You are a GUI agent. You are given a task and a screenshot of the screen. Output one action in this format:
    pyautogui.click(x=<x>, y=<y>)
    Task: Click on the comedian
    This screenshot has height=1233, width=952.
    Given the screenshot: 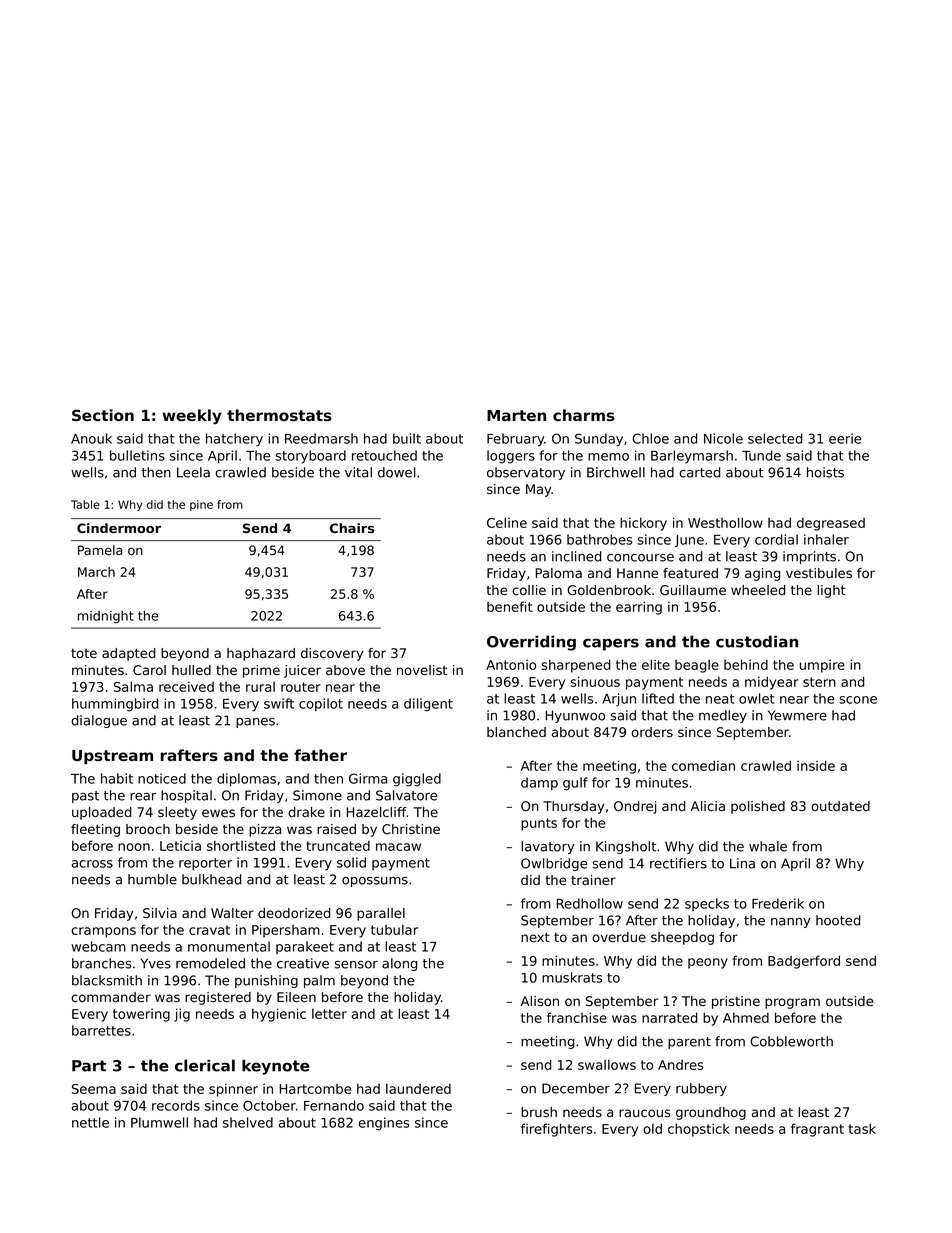 What is the action you would take?
    pyautogui.click(x=703, y=765)
